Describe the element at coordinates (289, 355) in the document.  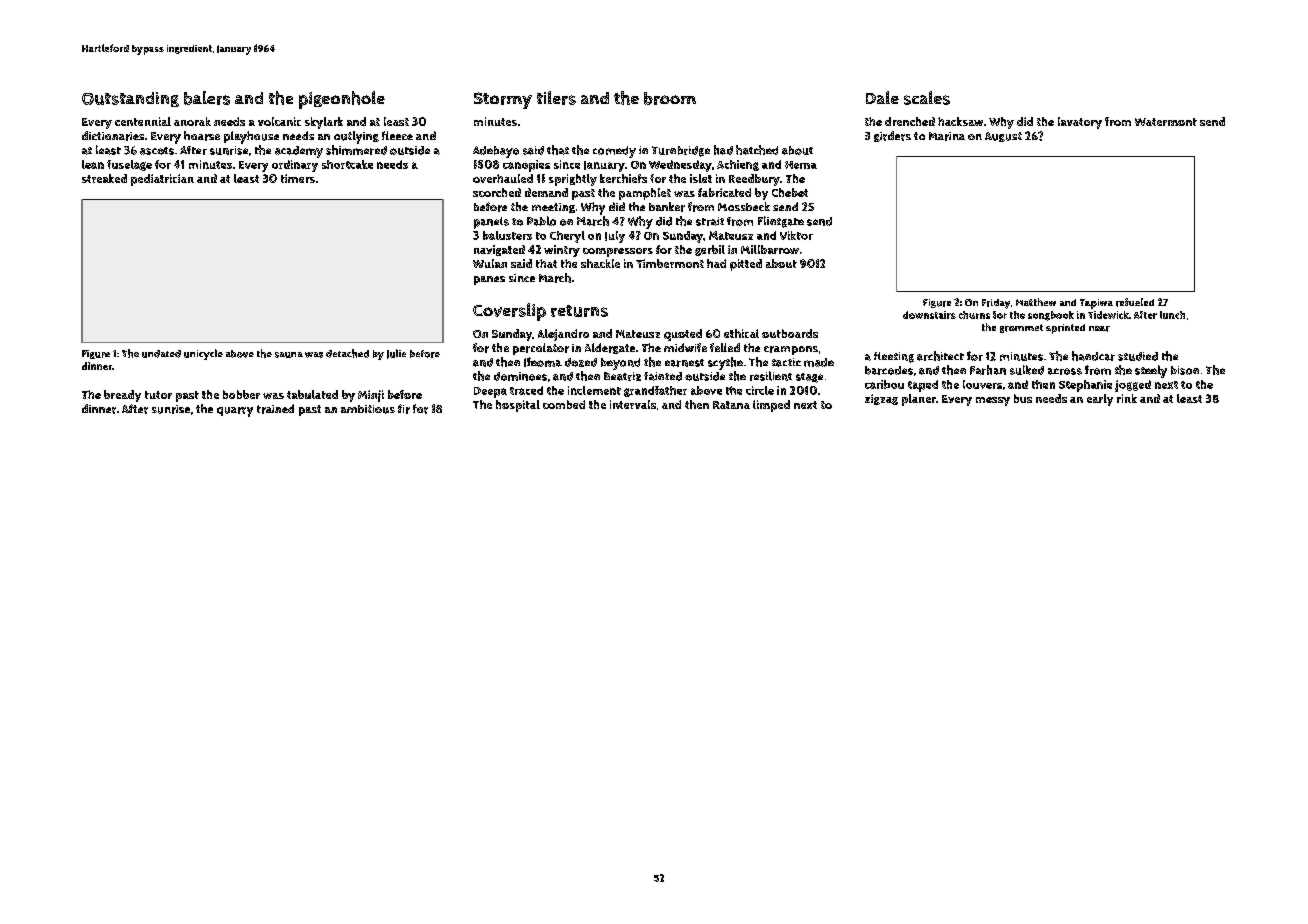
I see `sauna` at that location.
